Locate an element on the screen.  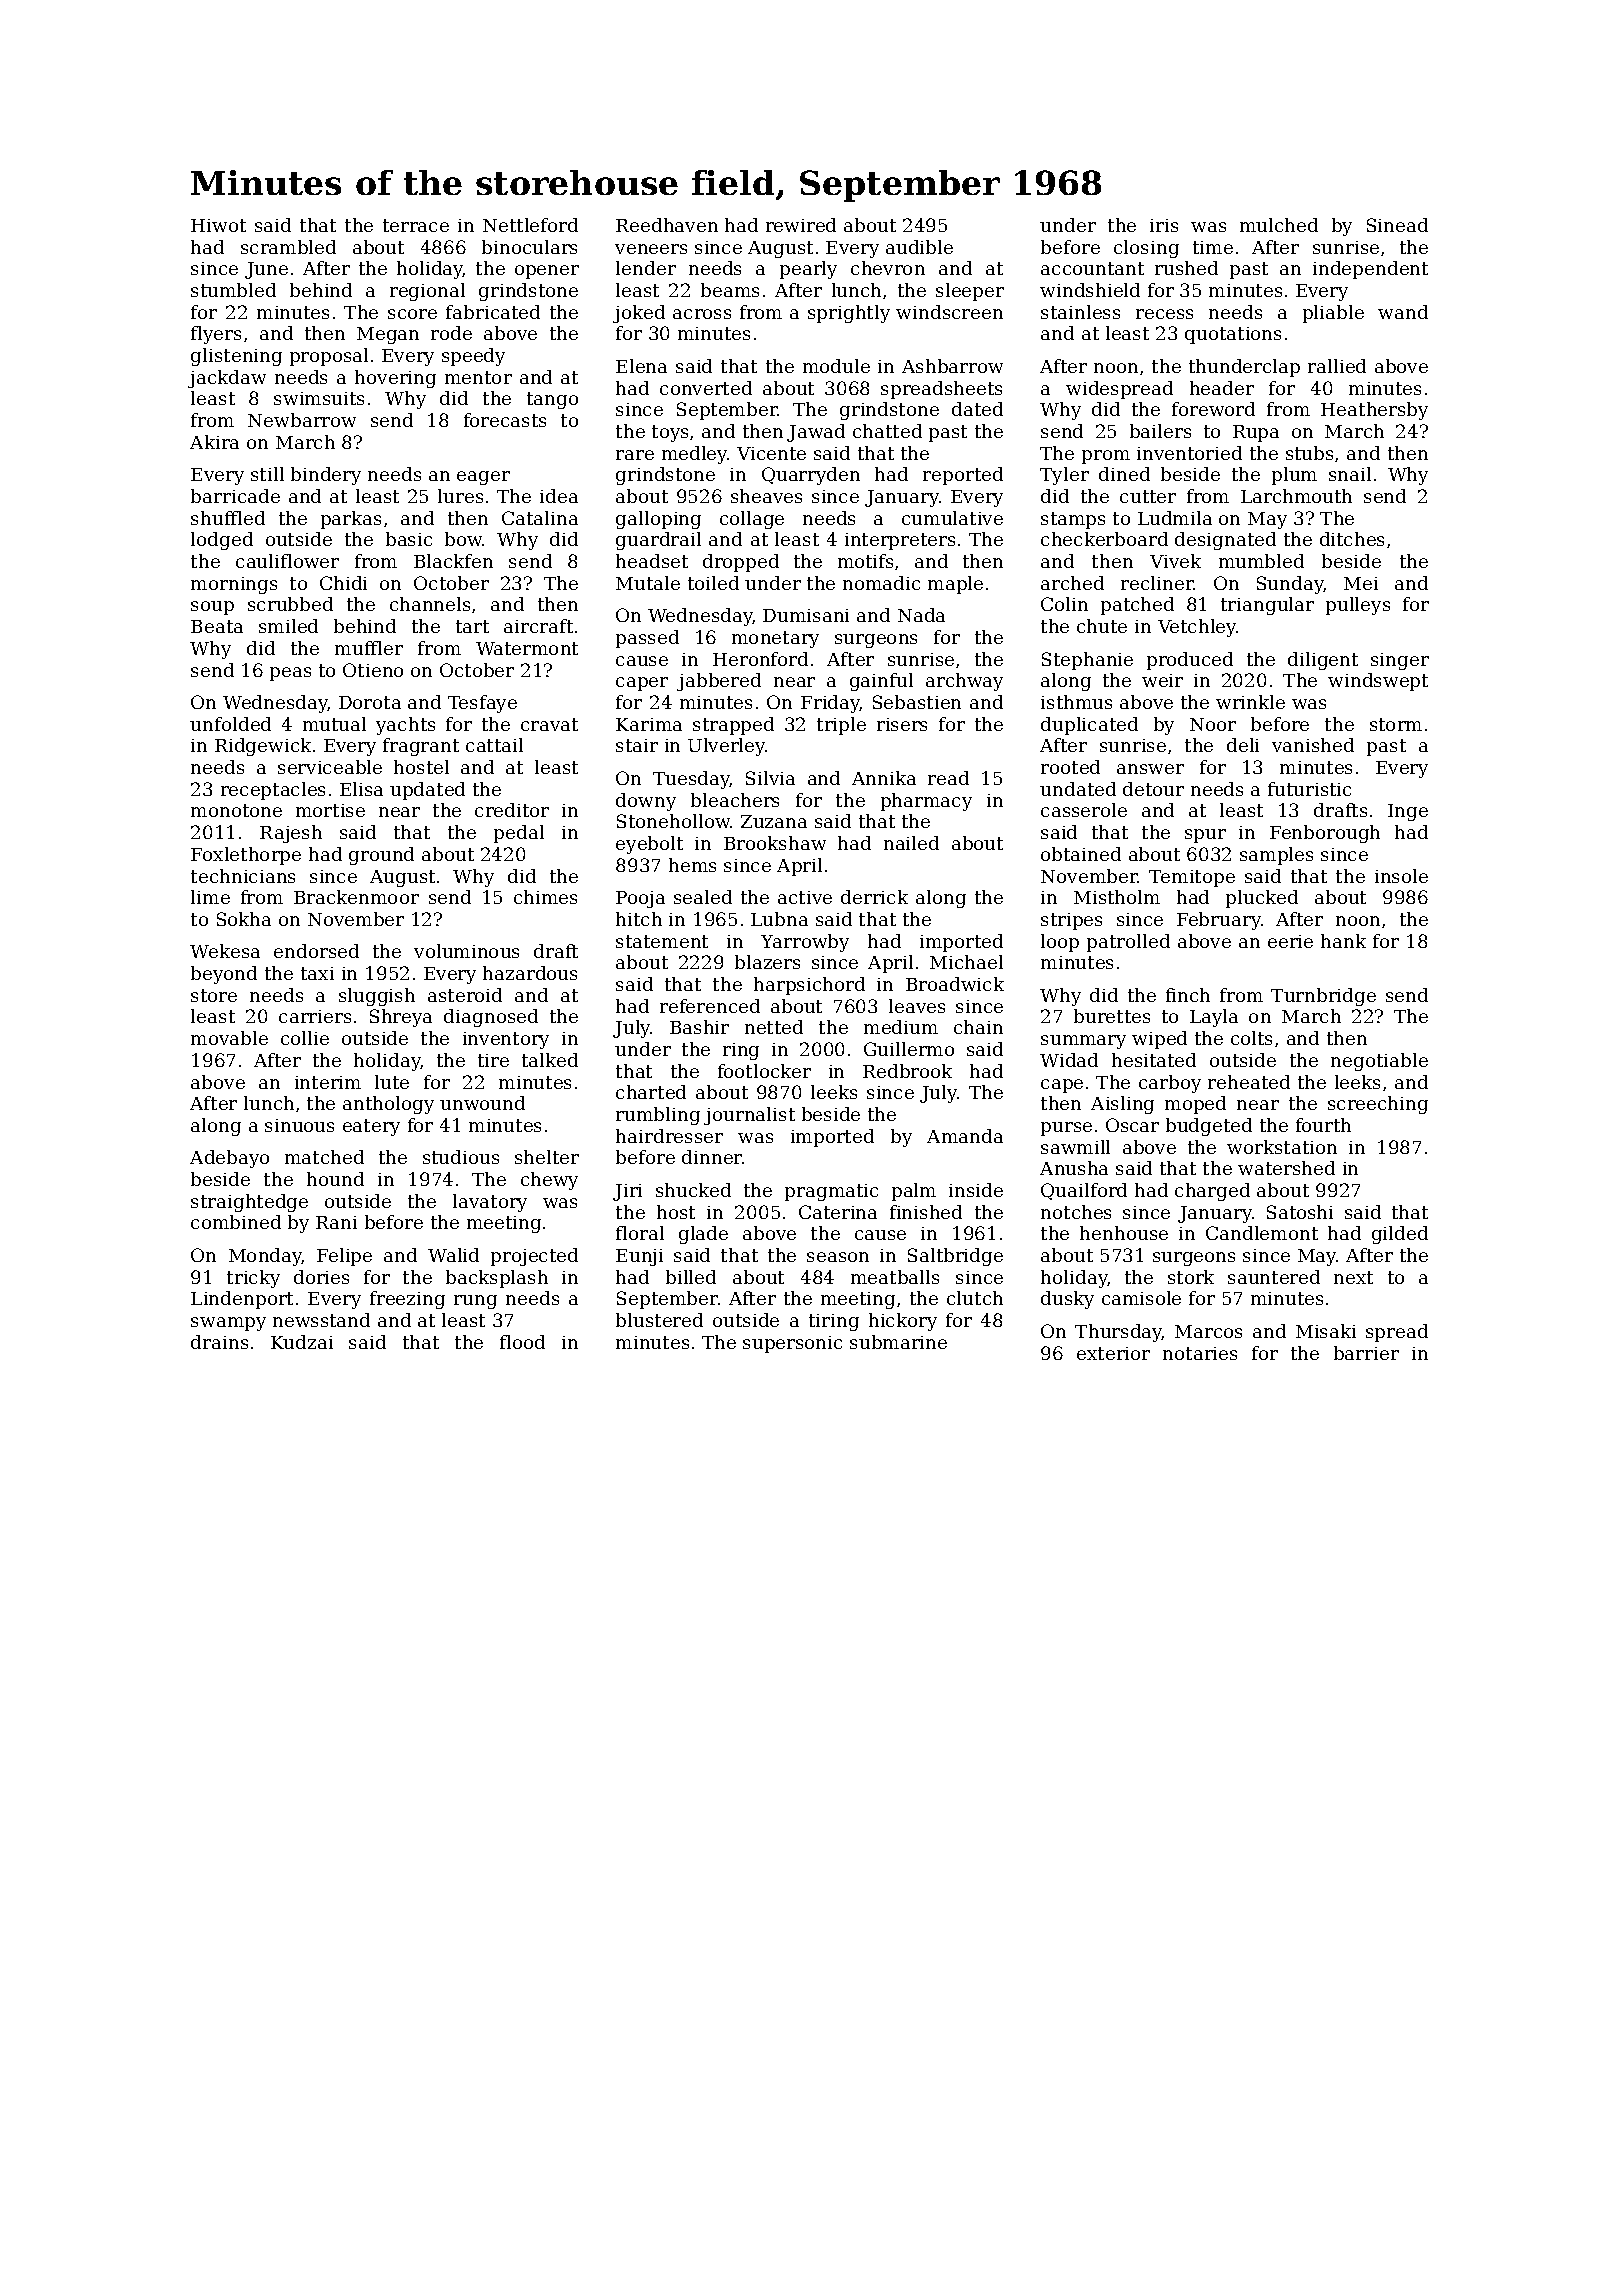
watershed is located at coordinates (1286, 1168).
